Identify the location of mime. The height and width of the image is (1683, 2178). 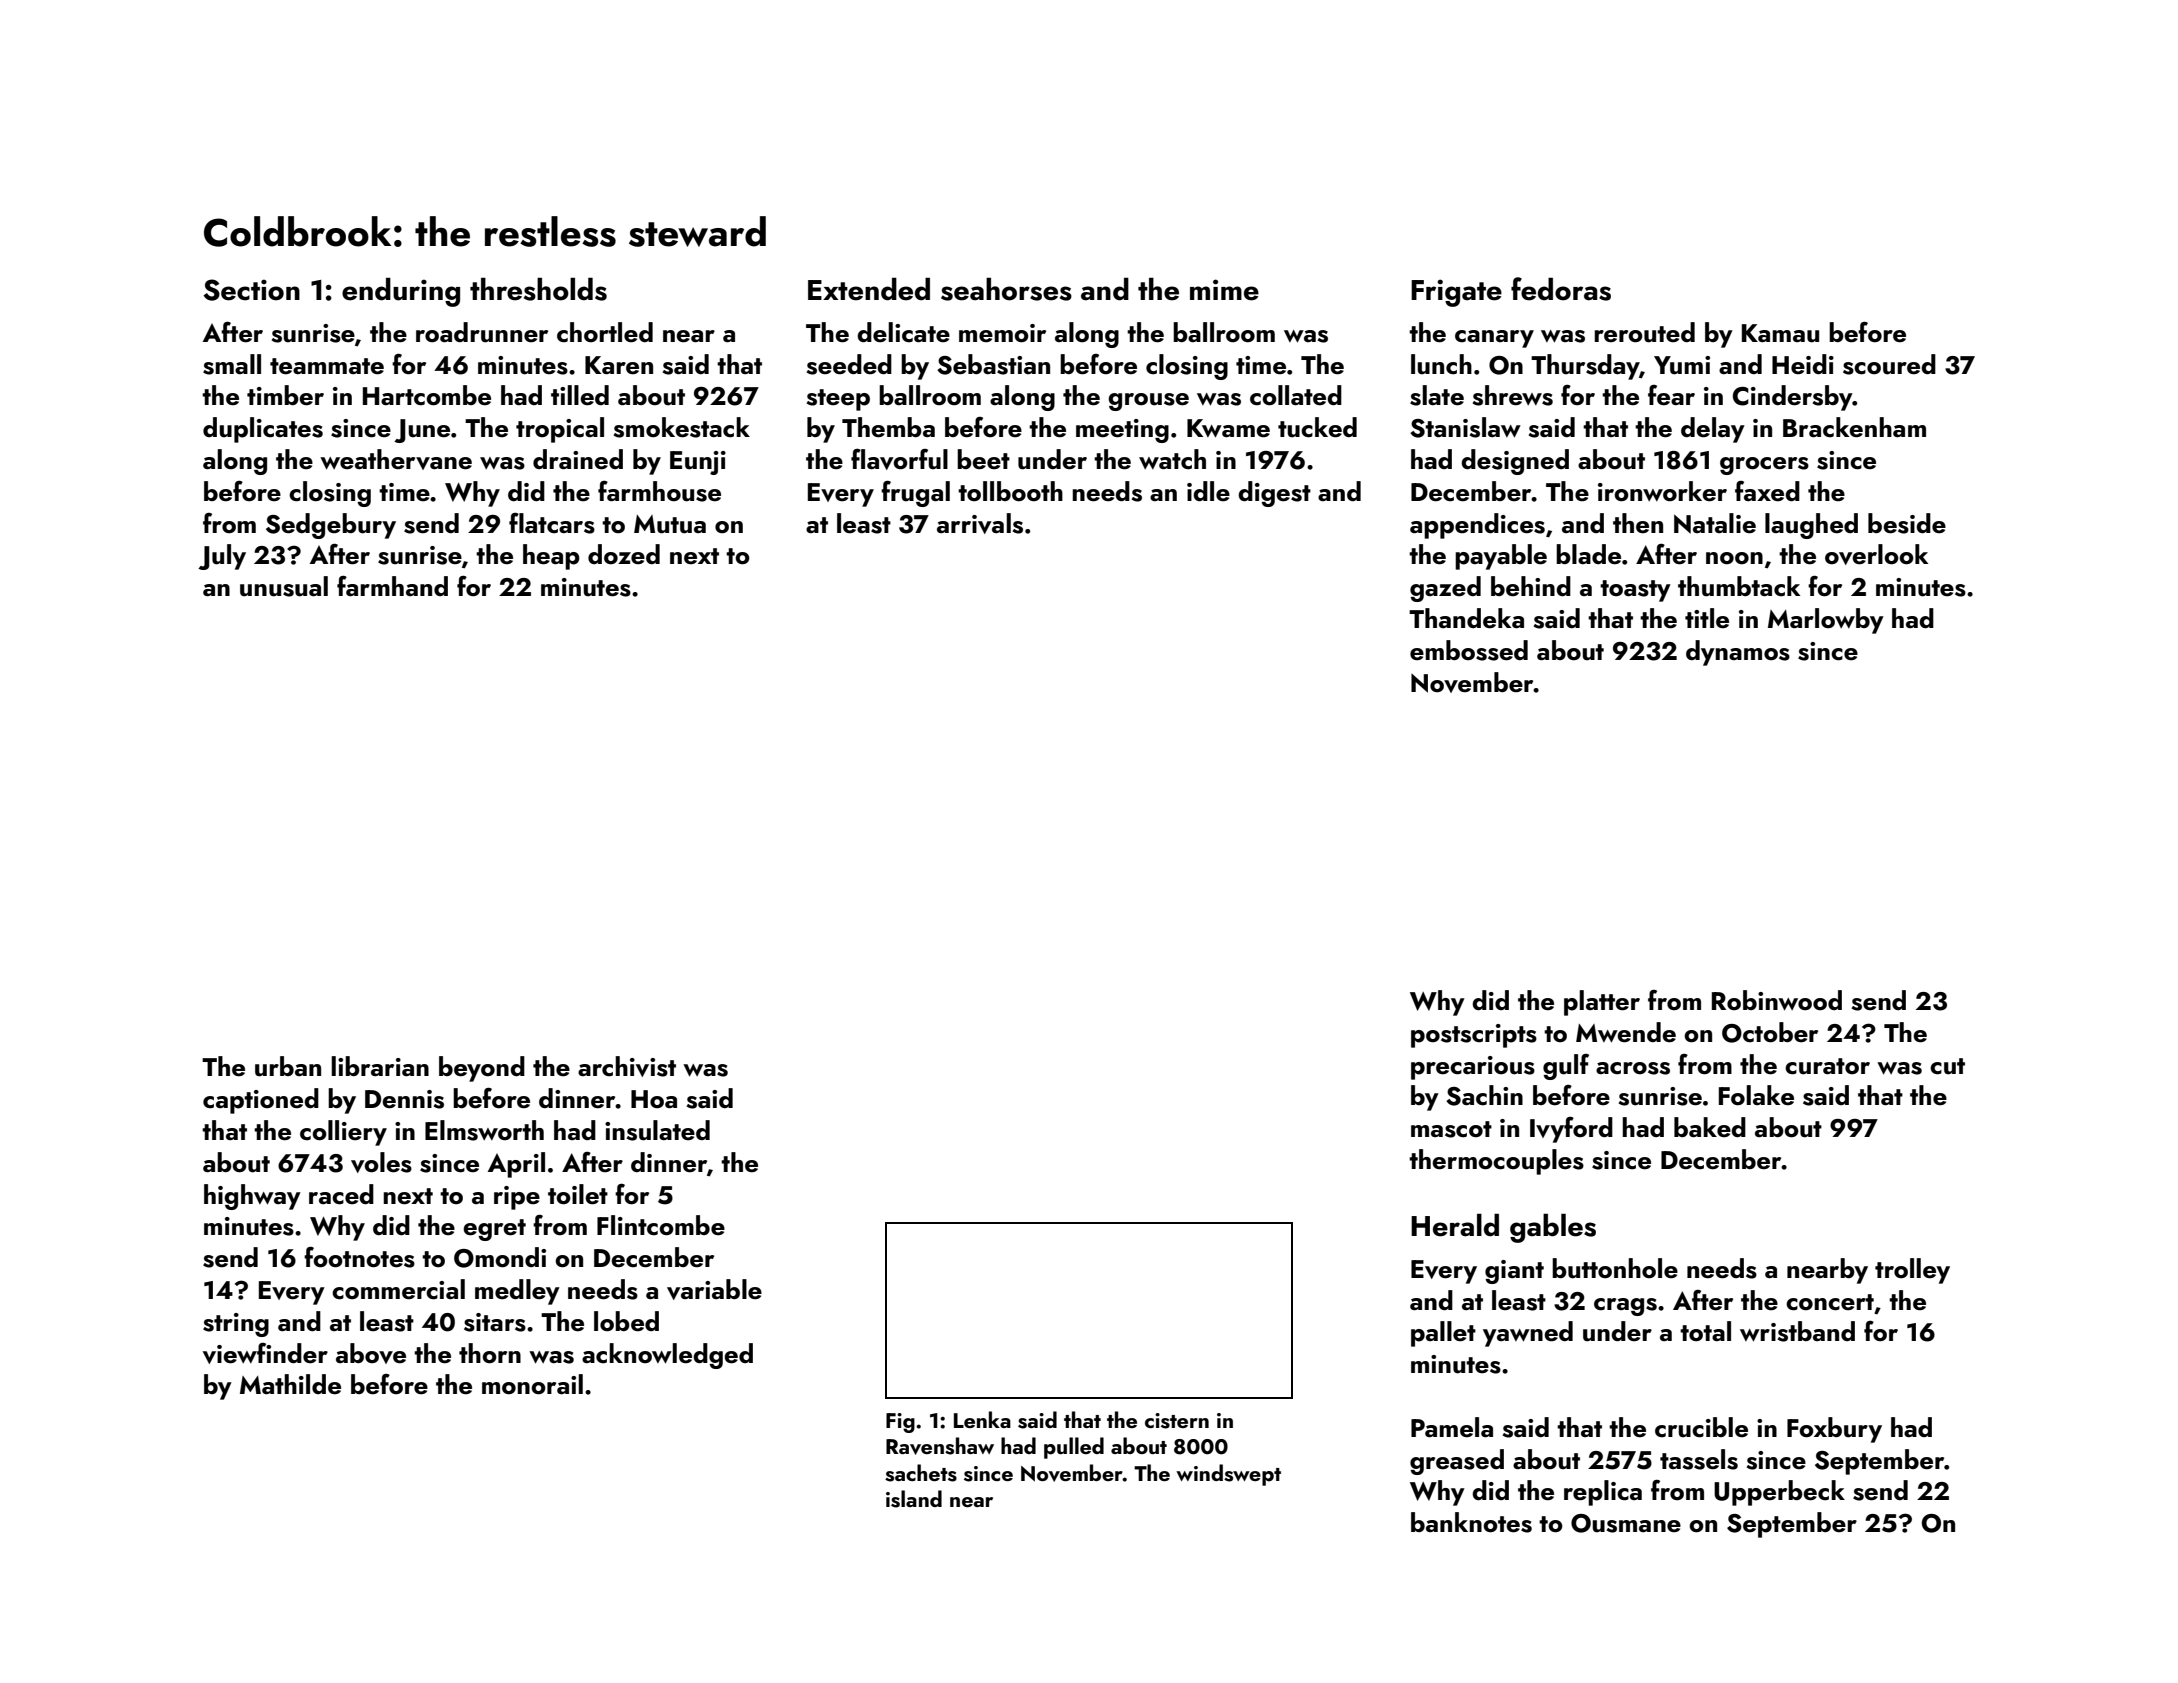
(1224, 290).
